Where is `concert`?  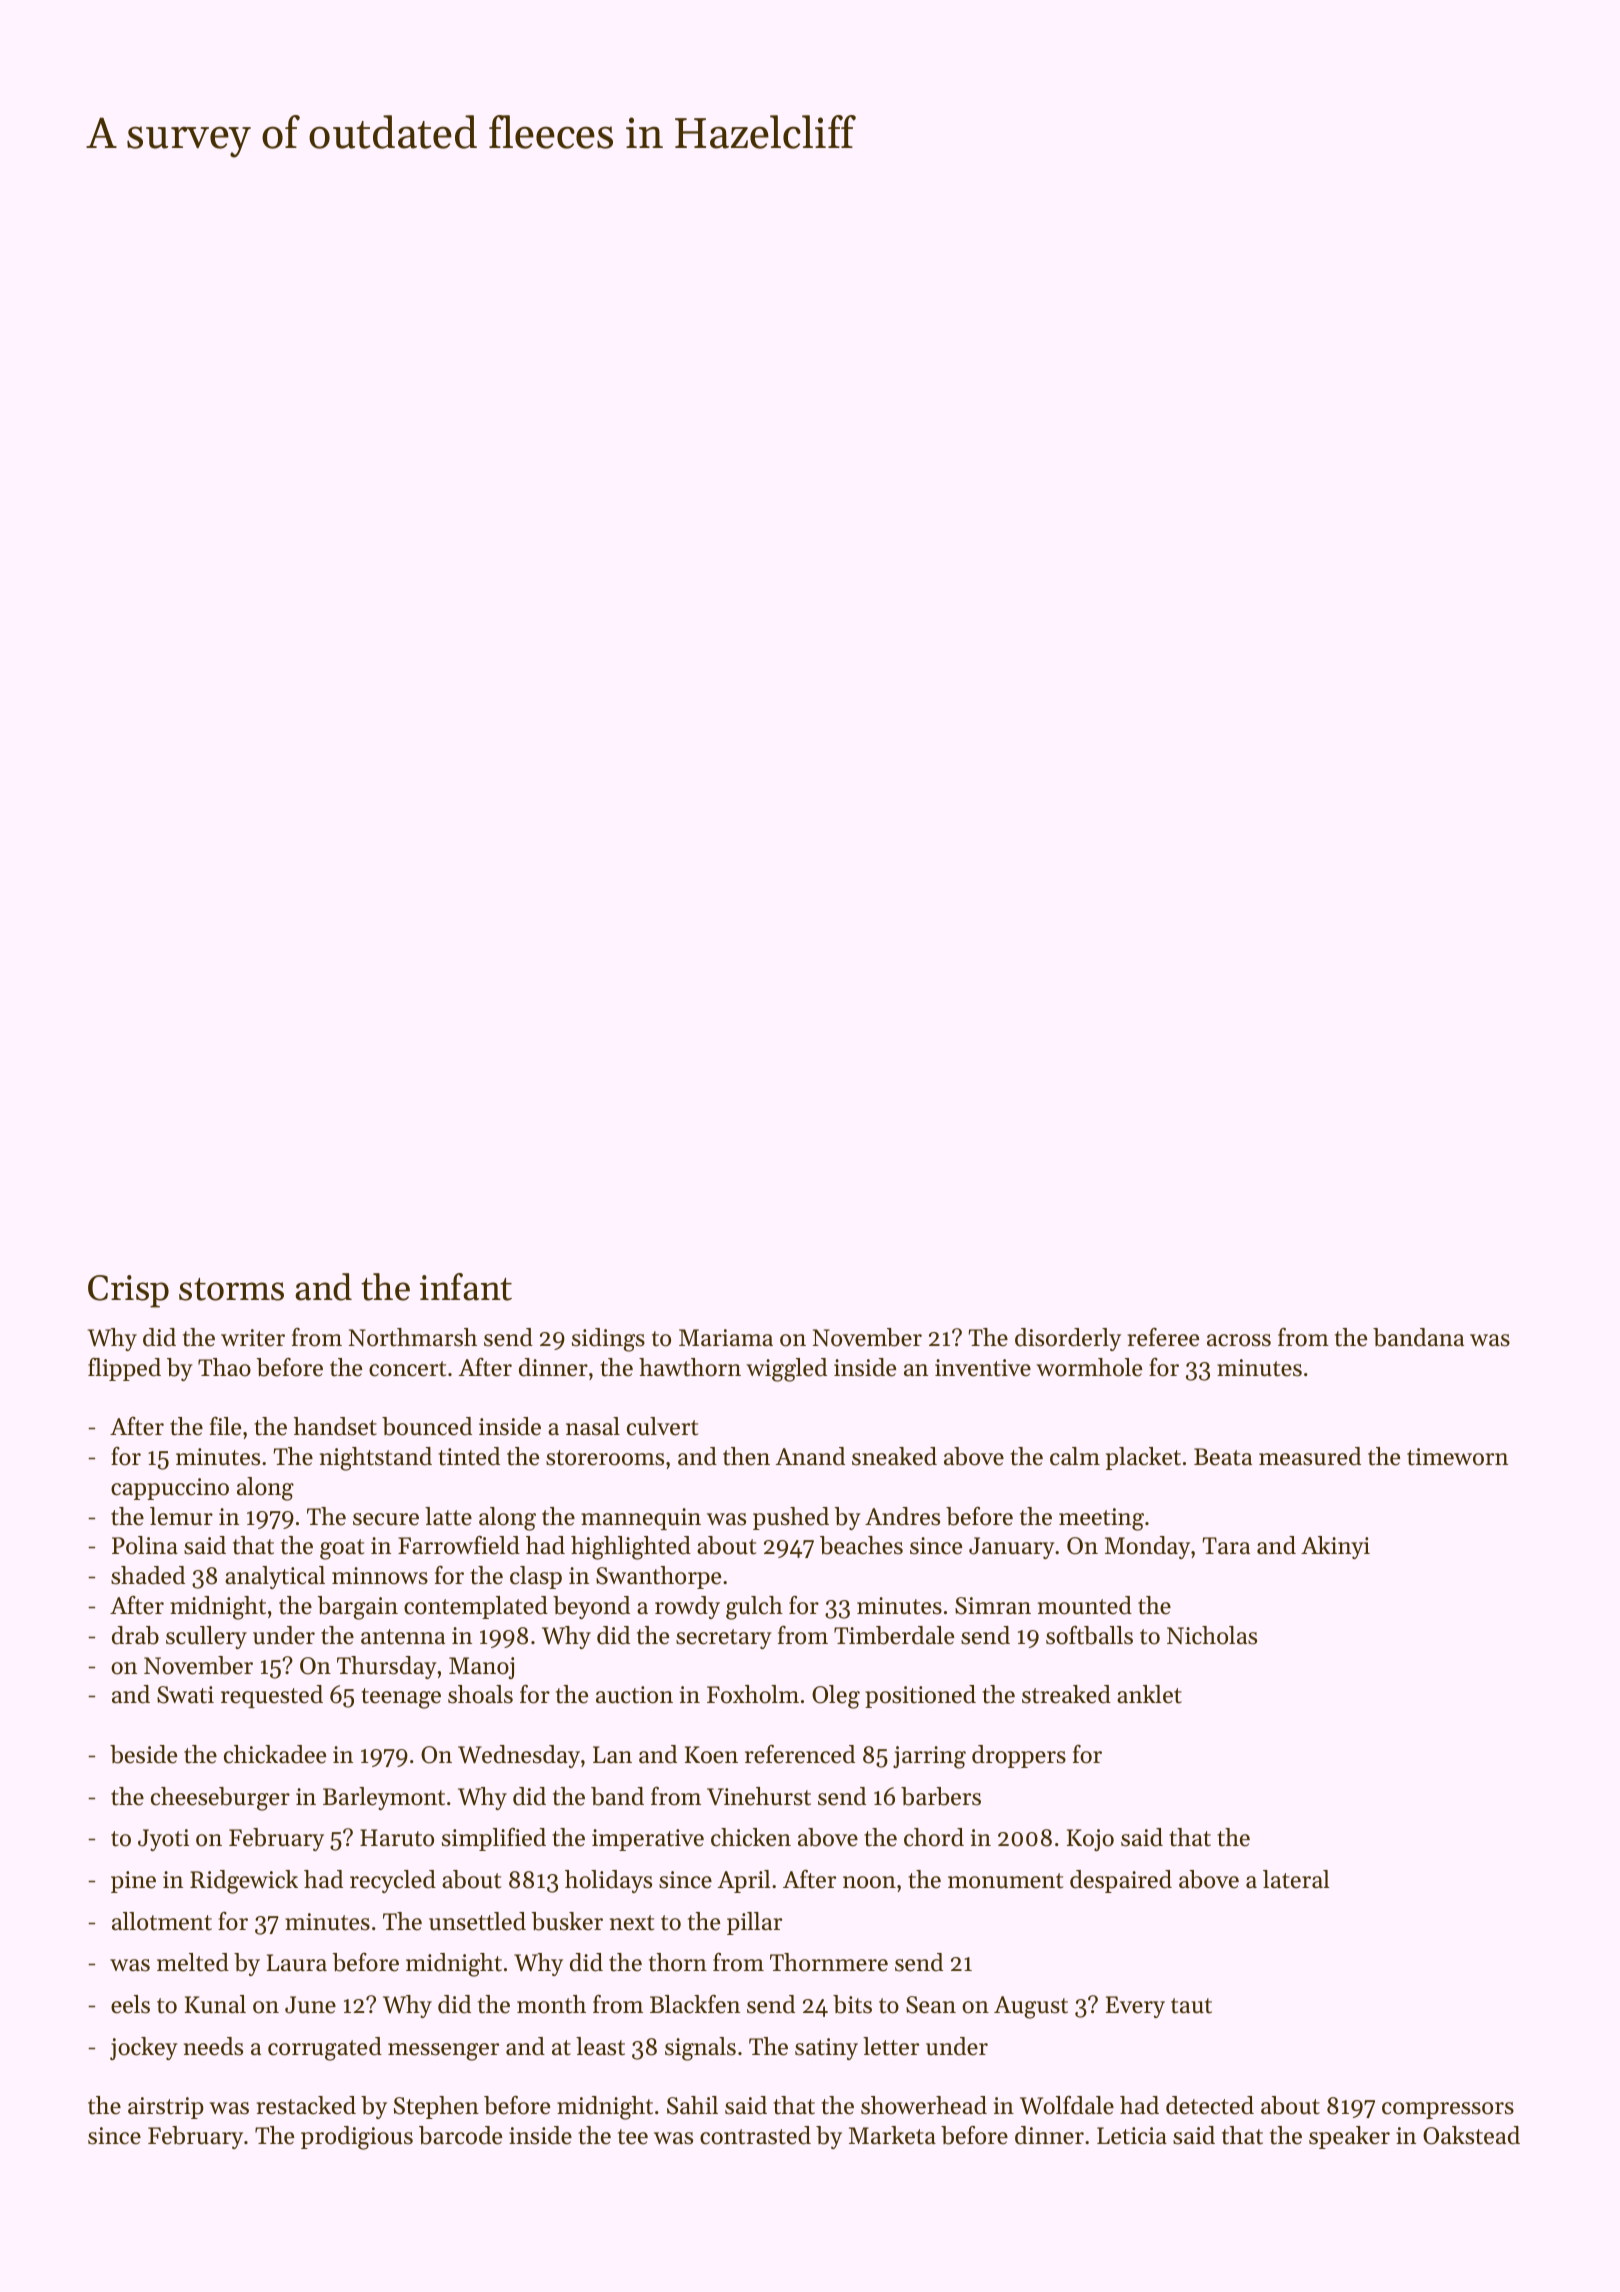
concert is located at coordinates (407, 1369).
